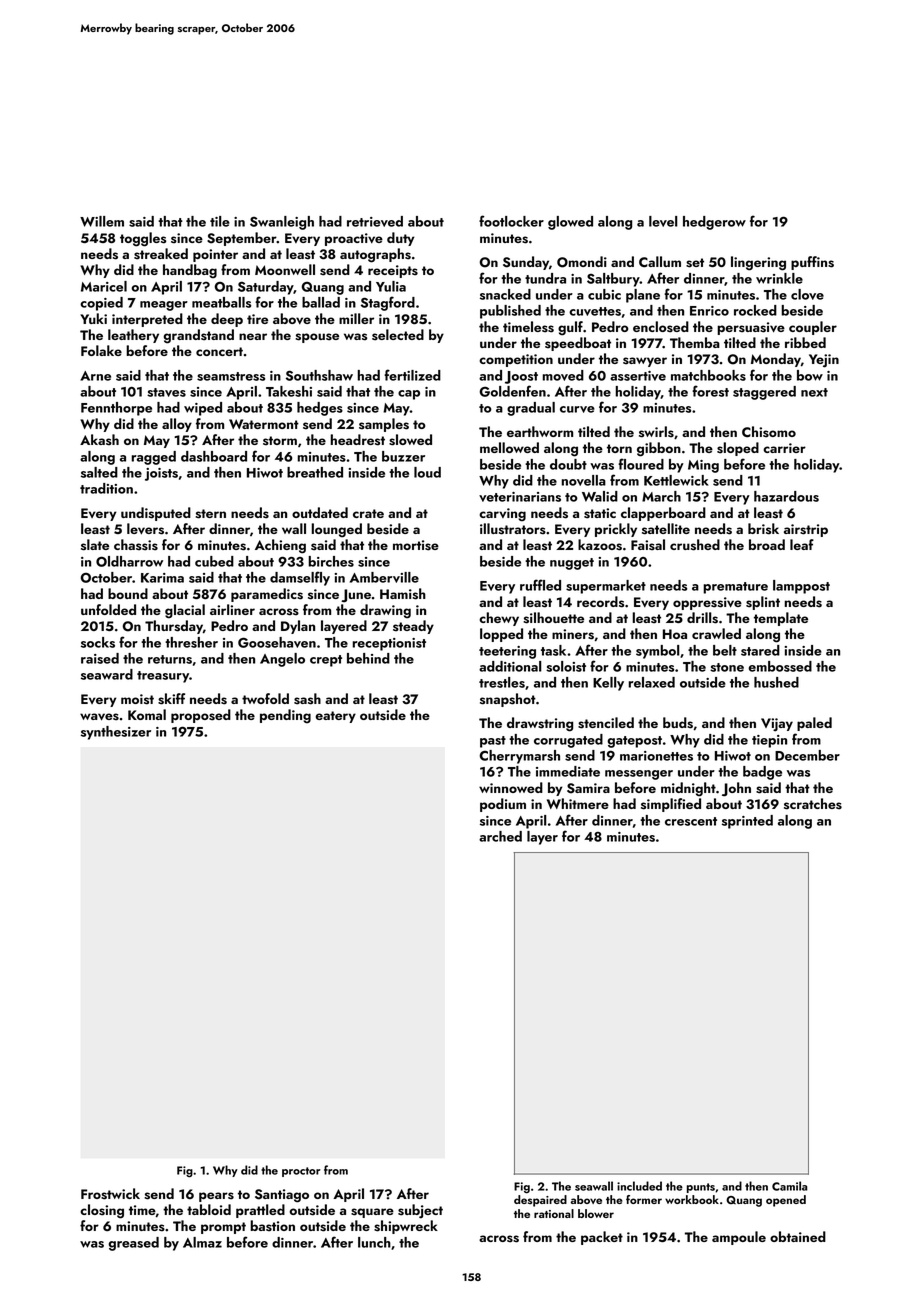  I want to click on synthesizer, so click(116, 733).
